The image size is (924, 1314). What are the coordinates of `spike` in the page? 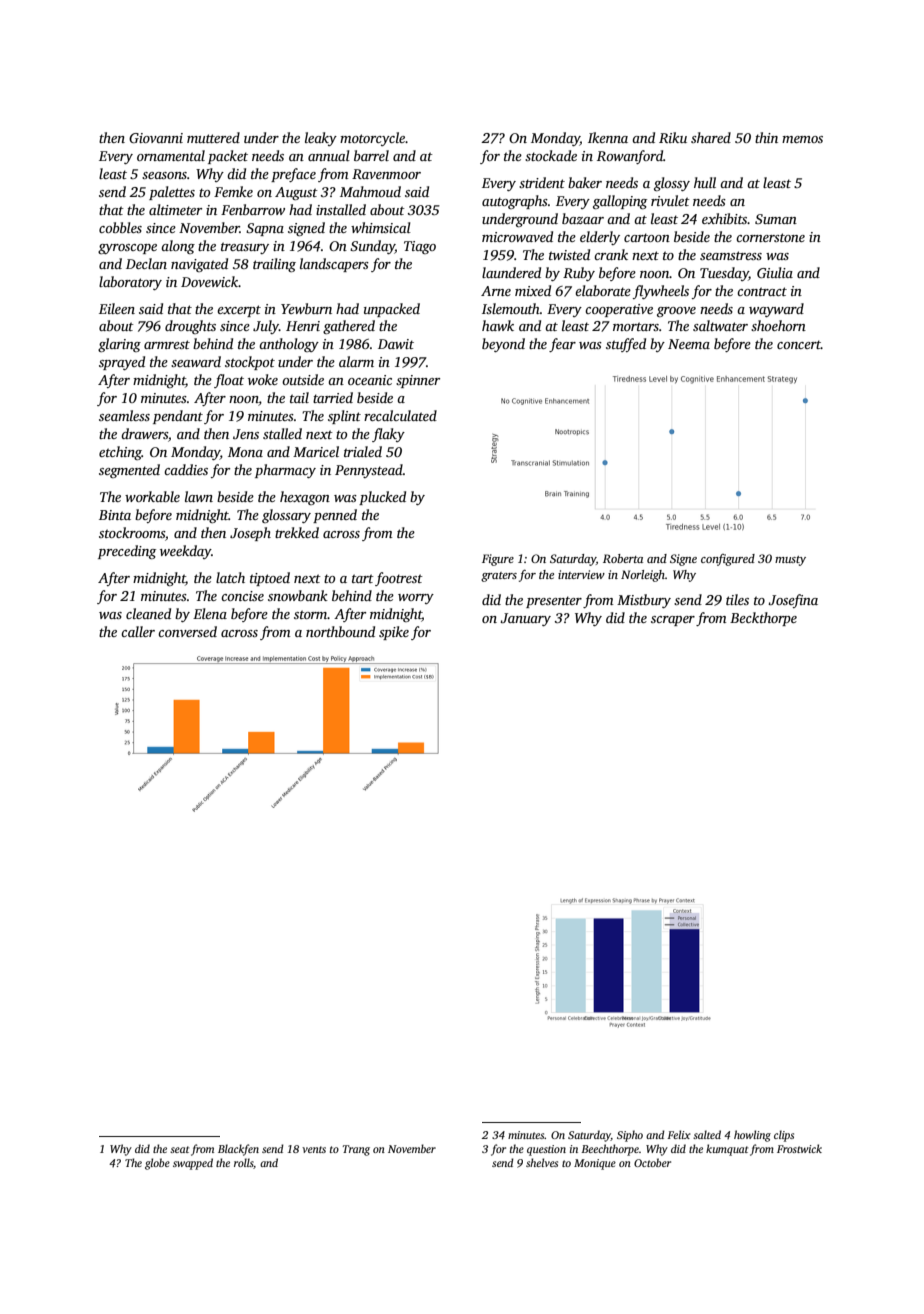 It's located at (394, 633).
